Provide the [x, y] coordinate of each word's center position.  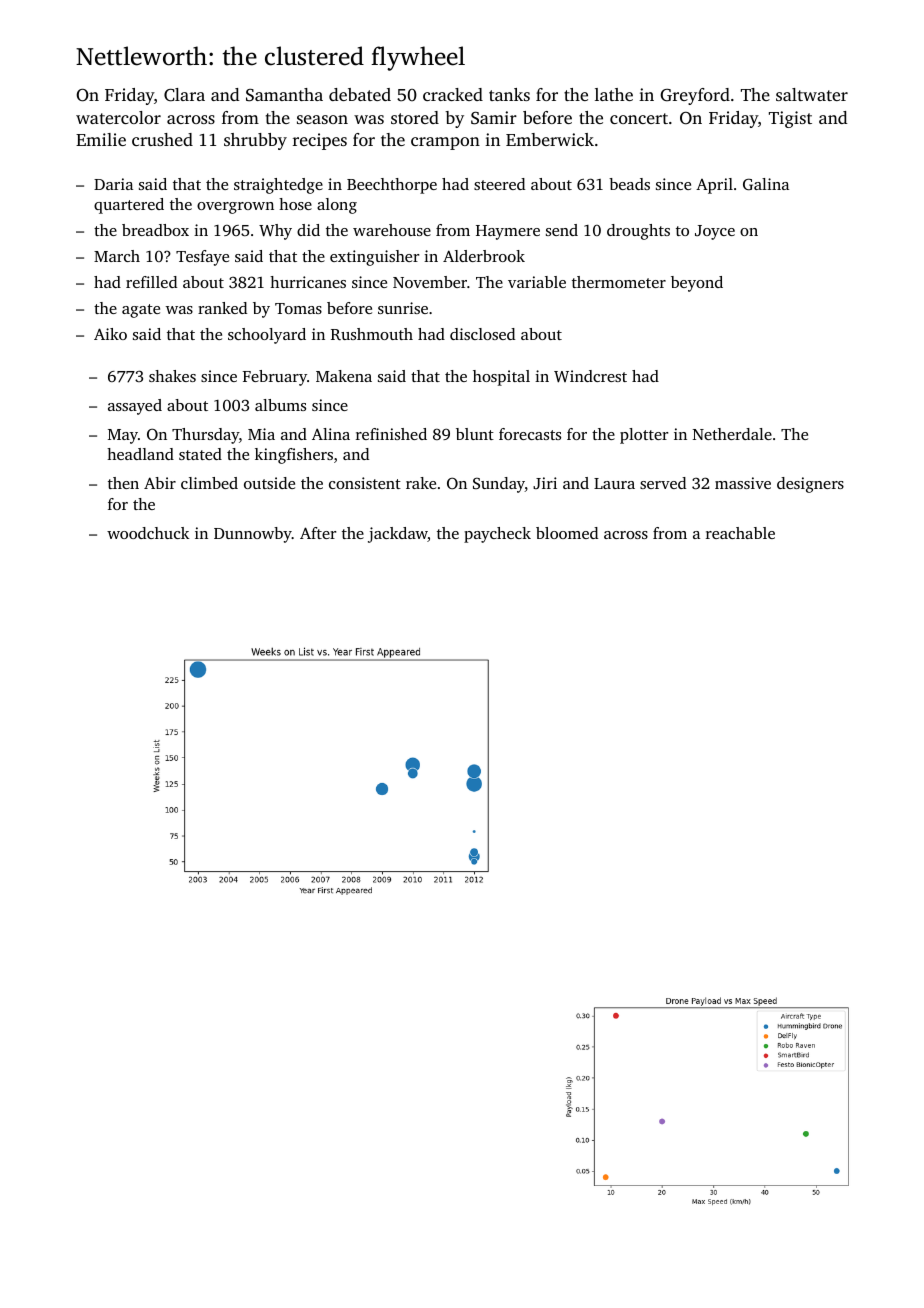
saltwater [812, 94]
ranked [222, 308]
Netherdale [732, 434]
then [123, 483]
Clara [184, 95]
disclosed [482, 334]
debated [360, 94]
